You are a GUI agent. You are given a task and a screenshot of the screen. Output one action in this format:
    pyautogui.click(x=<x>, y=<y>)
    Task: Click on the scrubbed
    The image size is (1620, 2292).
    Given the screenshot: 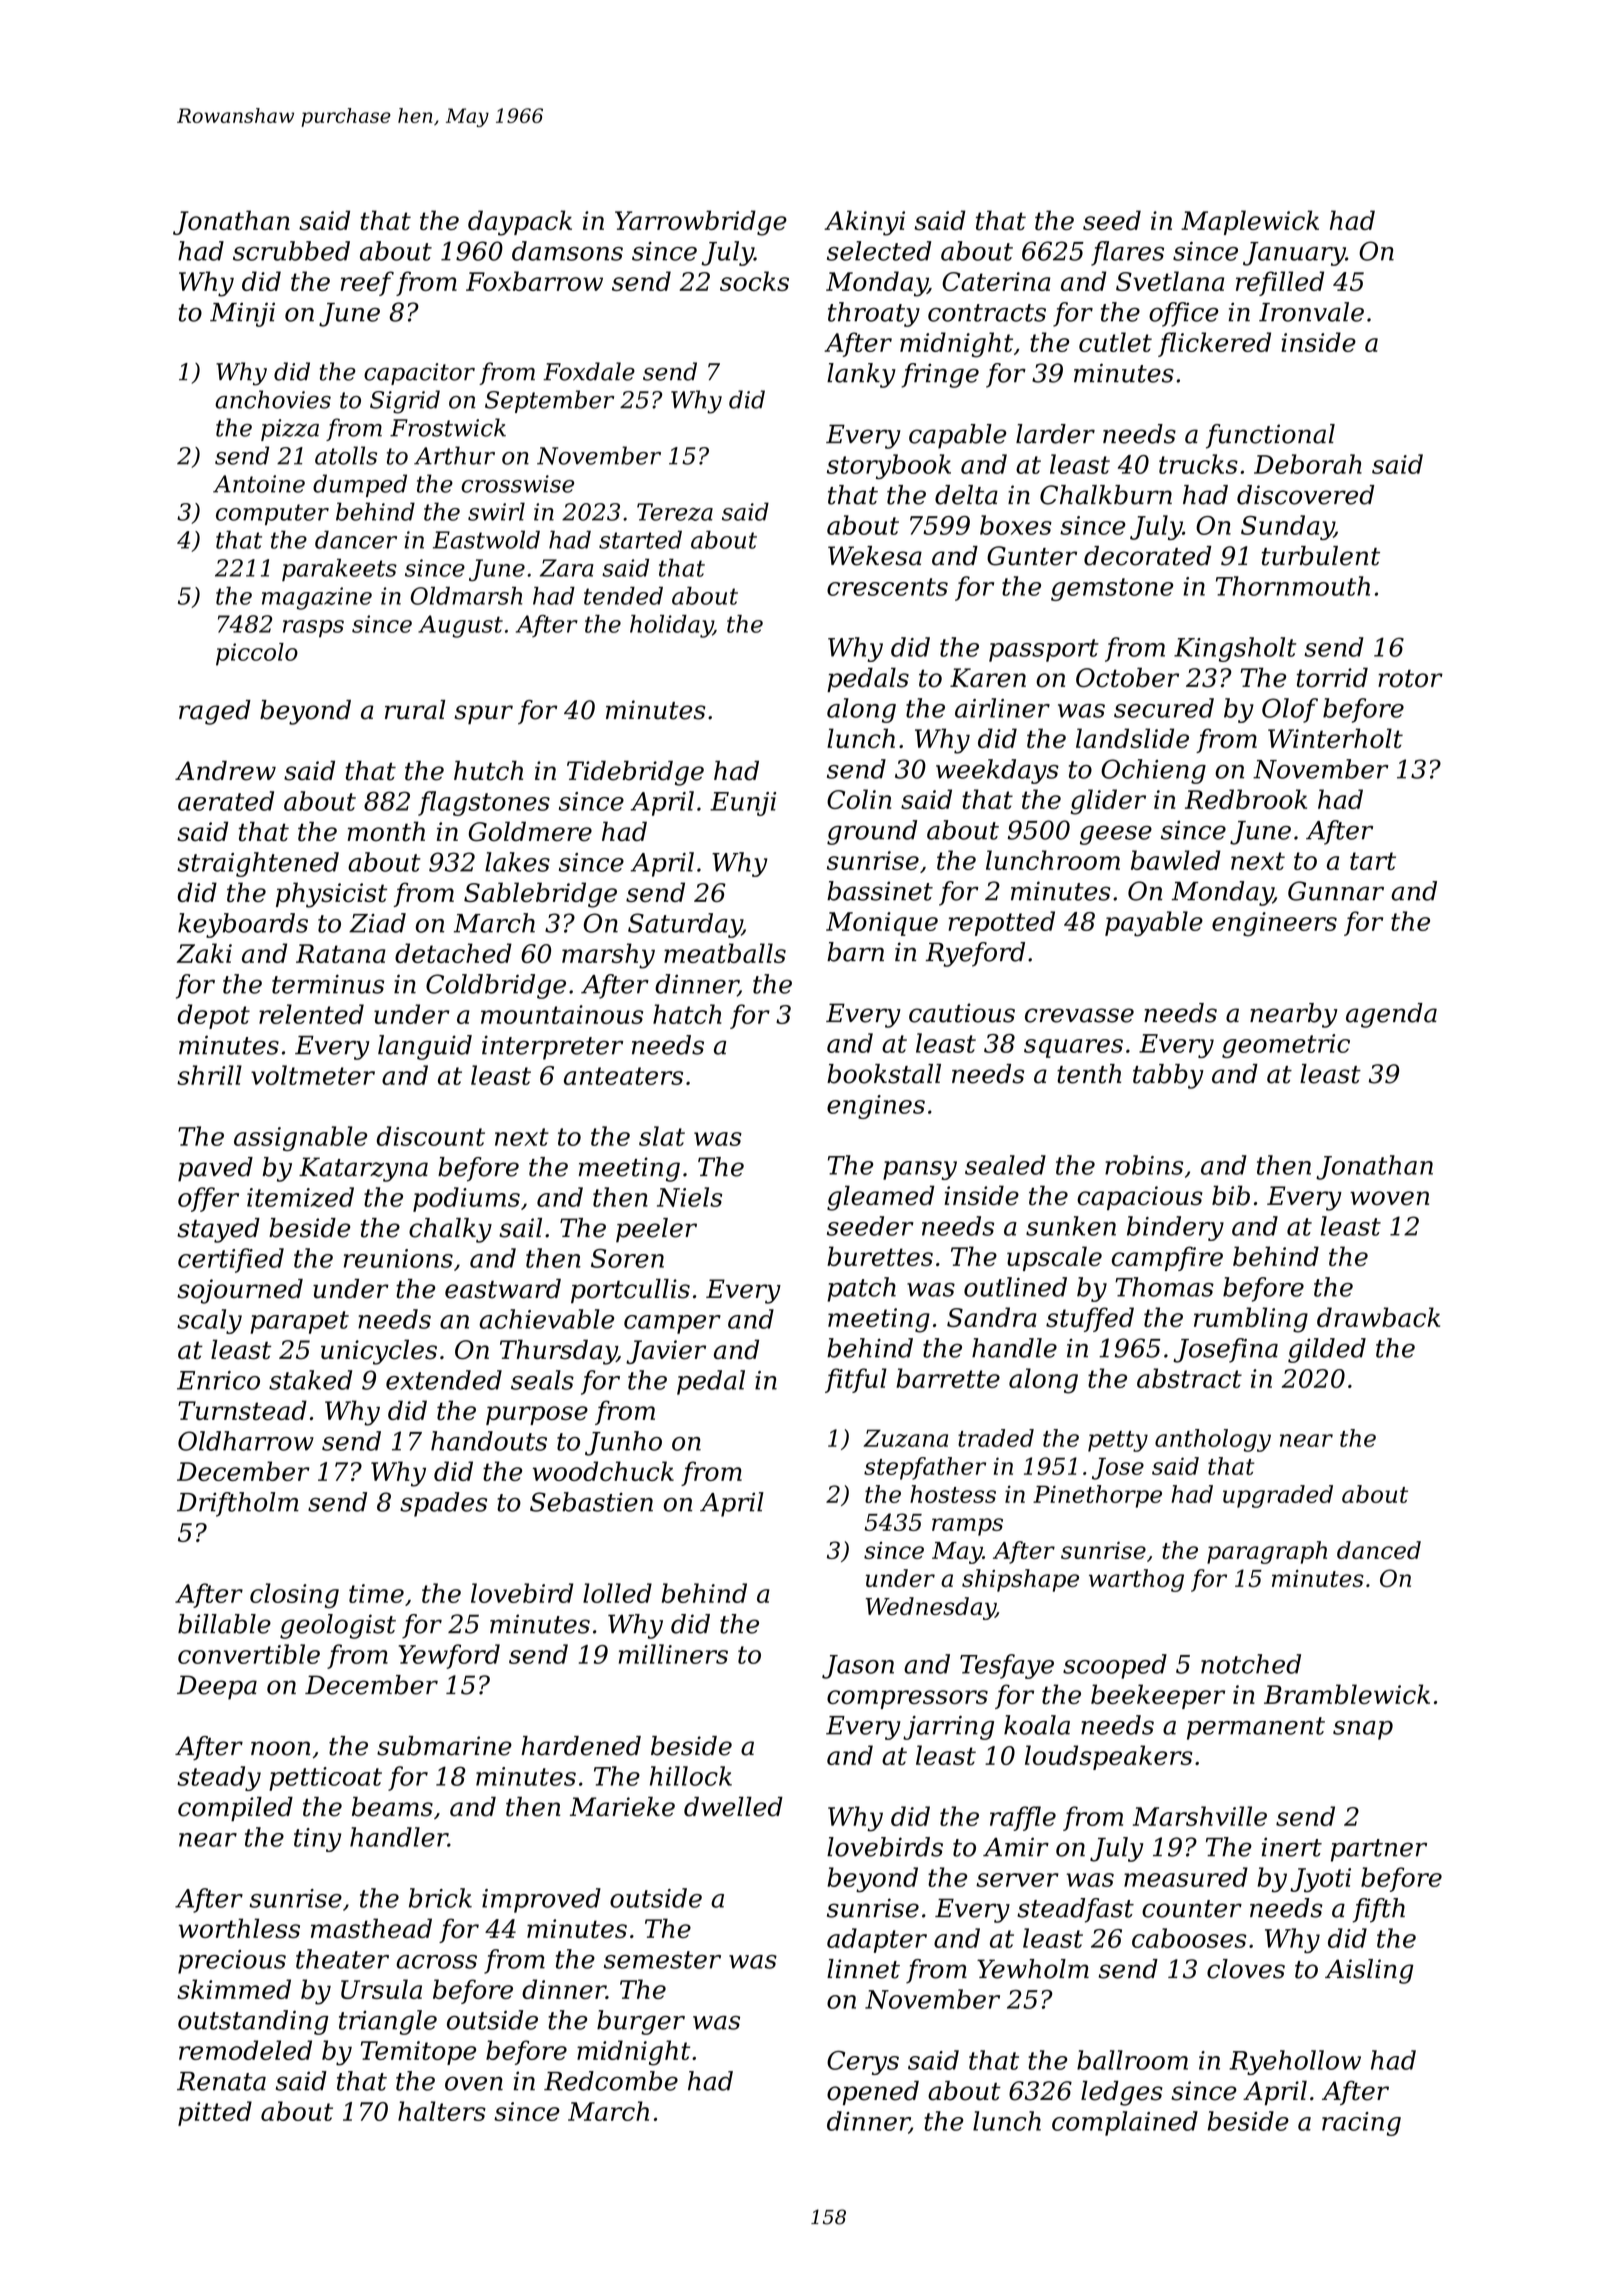 What is the action you would take?
    pyautogui.click(x=291, y=251)
